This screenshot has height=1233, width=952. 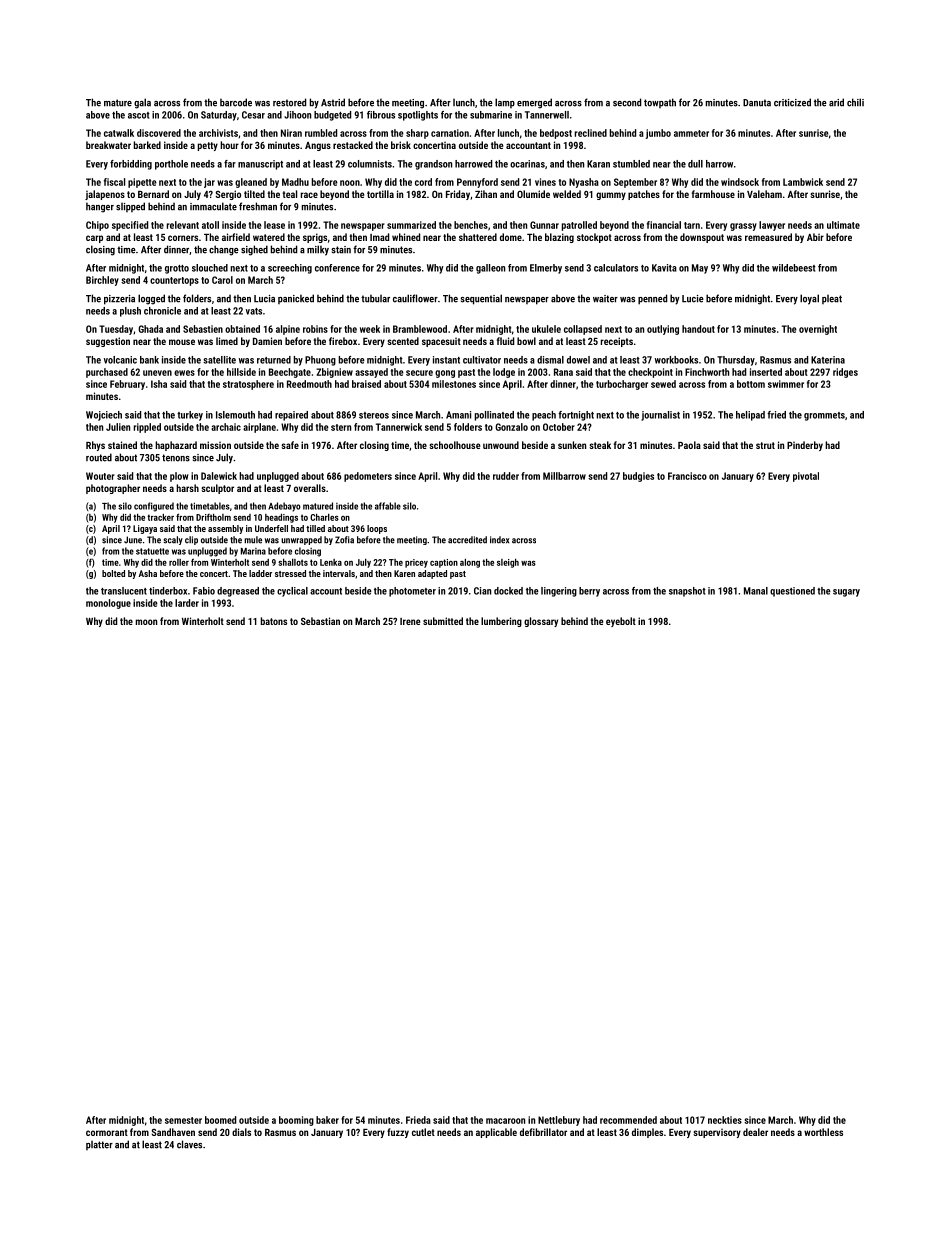 What do you see at coordinates (183, 1120) in the screenshot?
I see `semester` at bounding box center [183, 1120].
